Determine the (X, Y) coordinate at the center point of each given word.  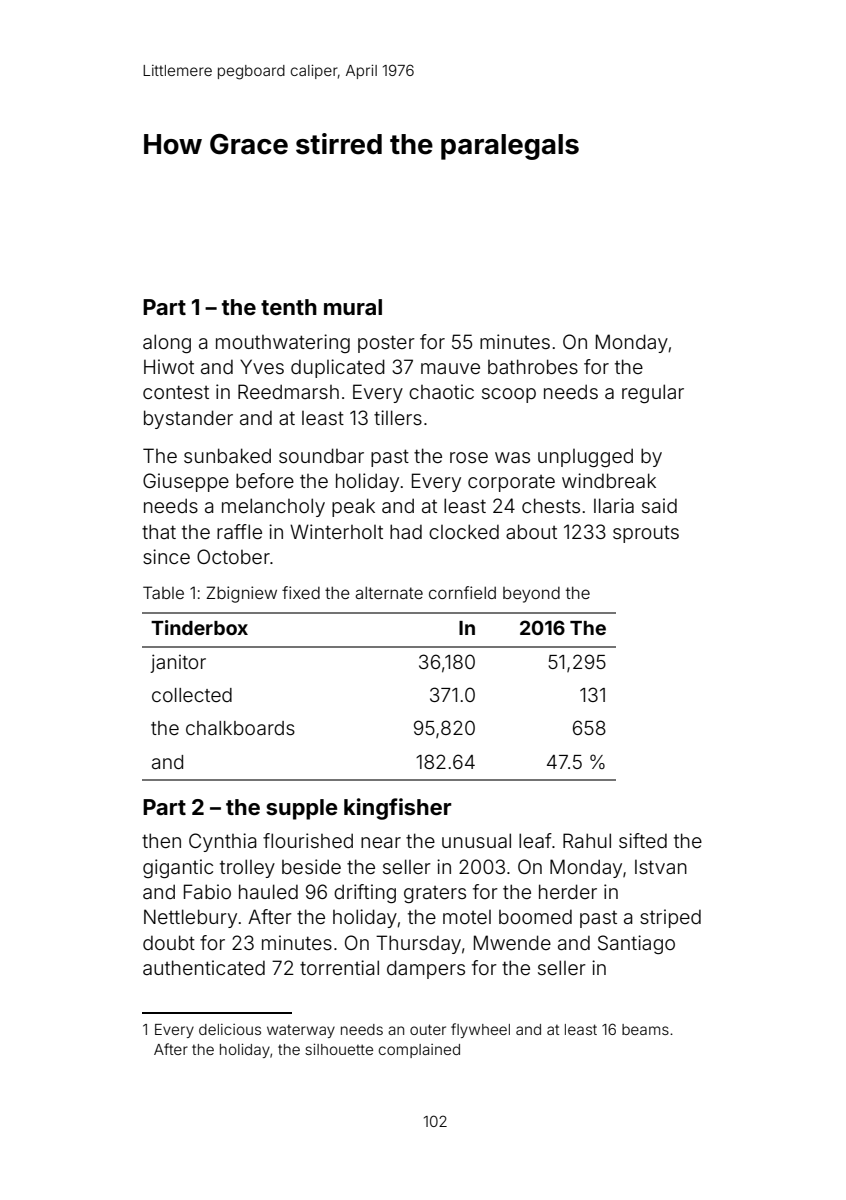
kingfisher (398, 809)
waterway (301, 1031)
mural (353, 307)
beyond (531, 595)
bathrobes (533, 366)
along (167, 343)
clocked (464, 531)
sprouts (646, 534)
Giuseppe (186, 482)
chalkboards (240, 728)
